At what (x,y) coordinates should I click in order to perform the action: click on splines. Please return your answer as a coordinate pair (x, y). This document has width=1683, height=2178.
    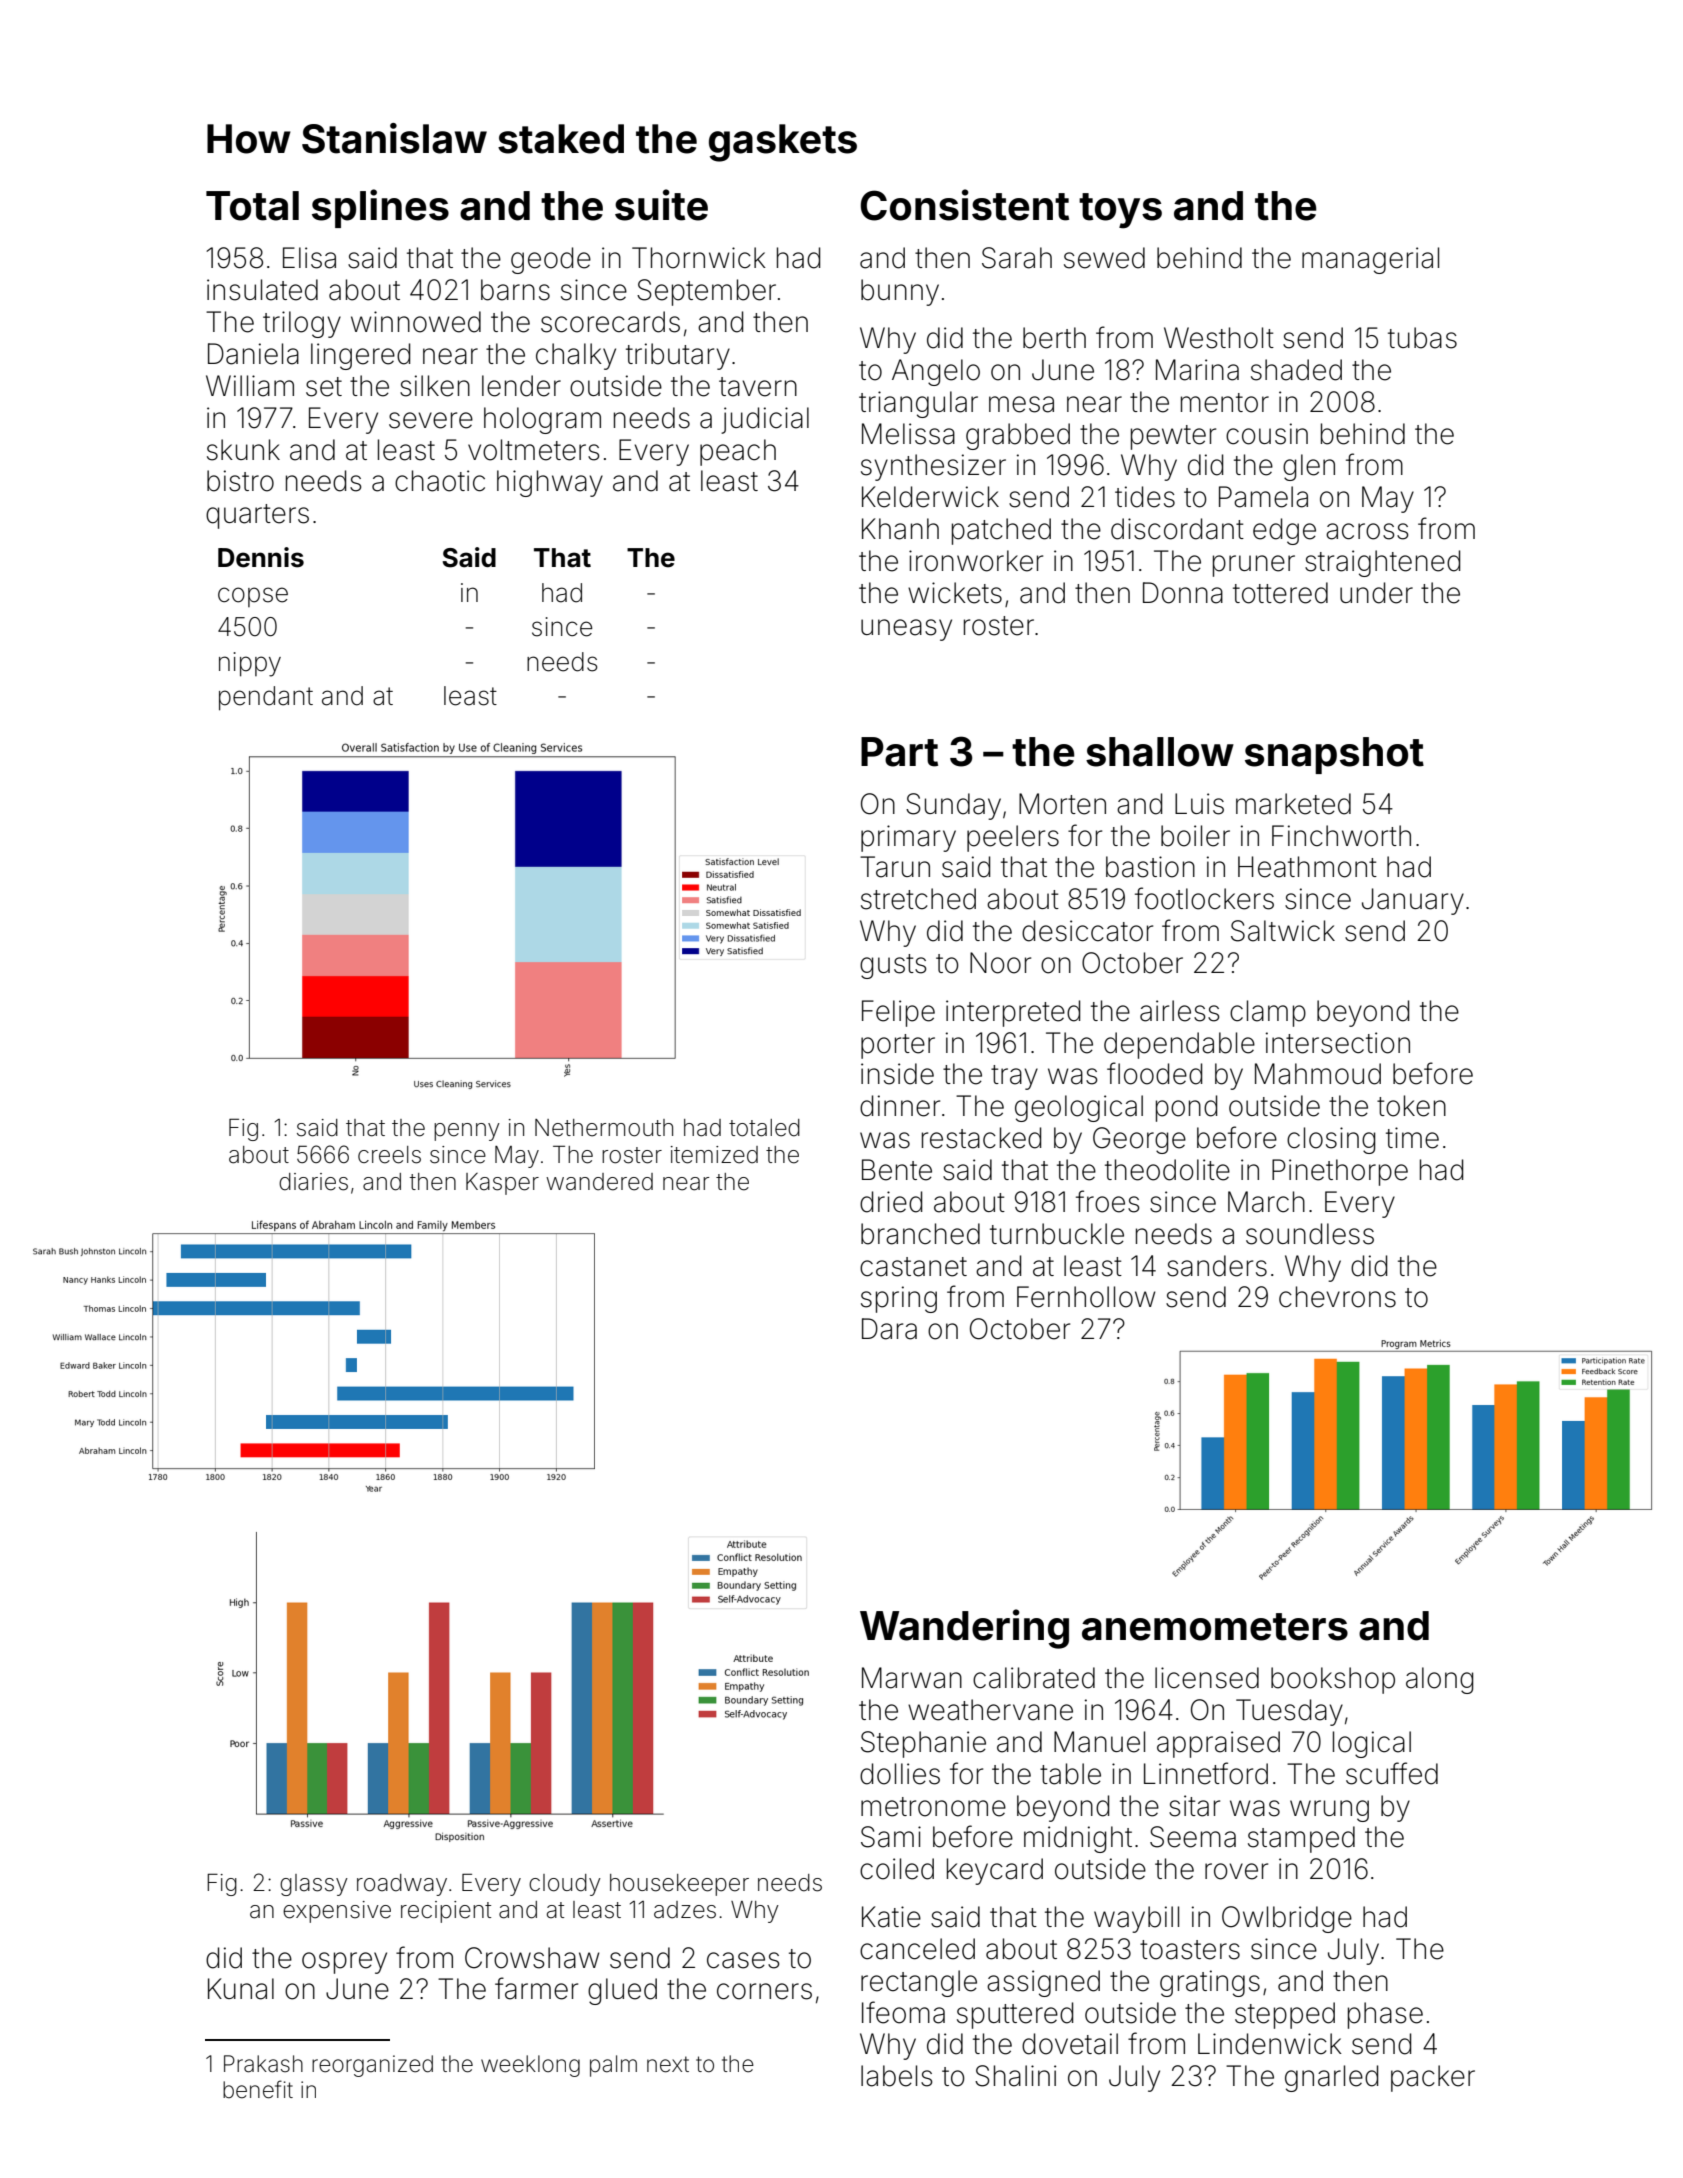
    Looking at the image, I should click on (380, 208).
